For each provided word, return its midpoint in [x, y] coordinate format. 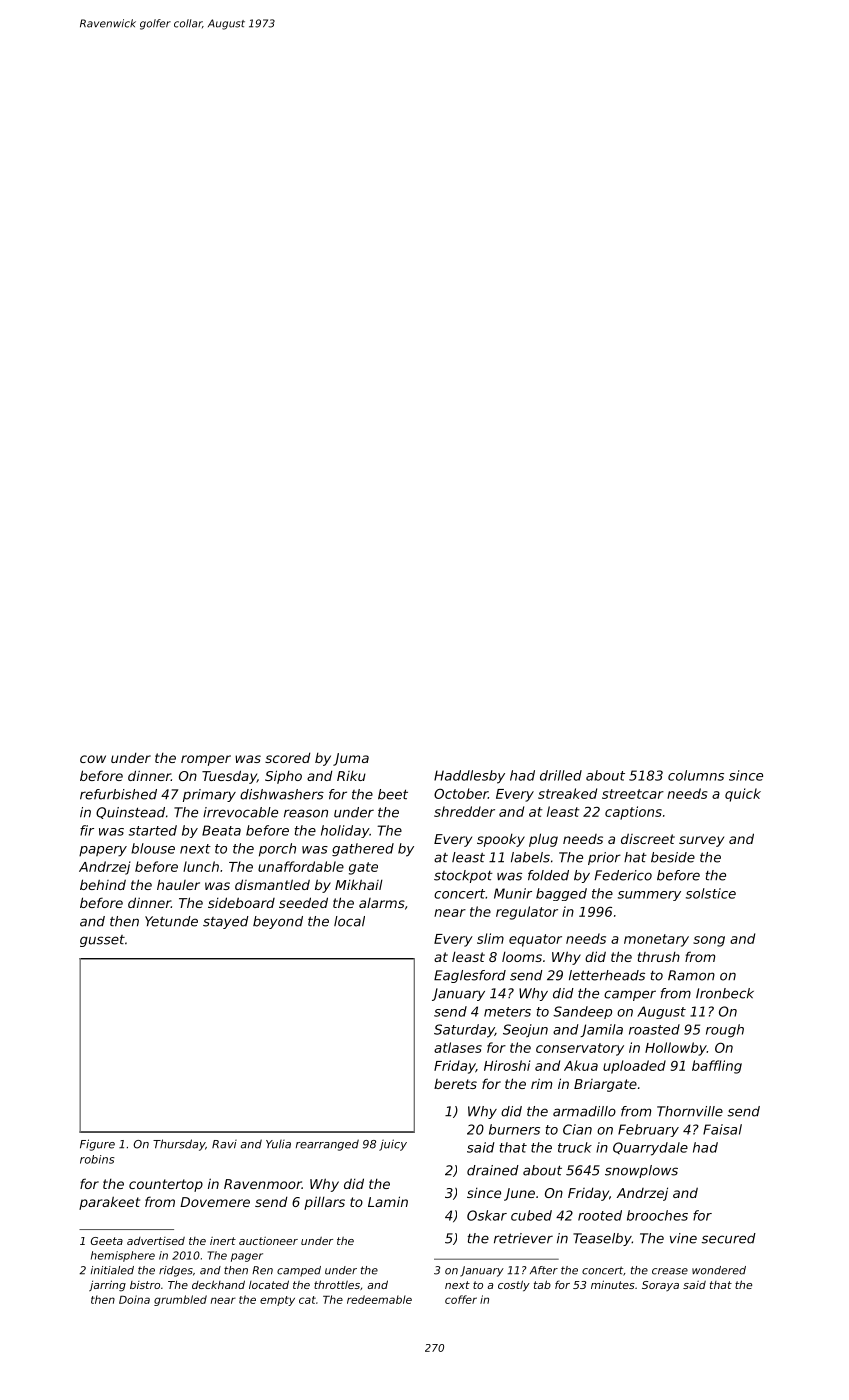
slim [490, 938]
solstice [711, 893]
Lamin [388, 1201]
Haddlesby [469, 777]
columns [696, 775]
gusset [102, 941]
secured [728, 1238]
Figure [97, 1145]
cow [93, 759]
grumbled [180, 1300]
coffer [461, 1299]
